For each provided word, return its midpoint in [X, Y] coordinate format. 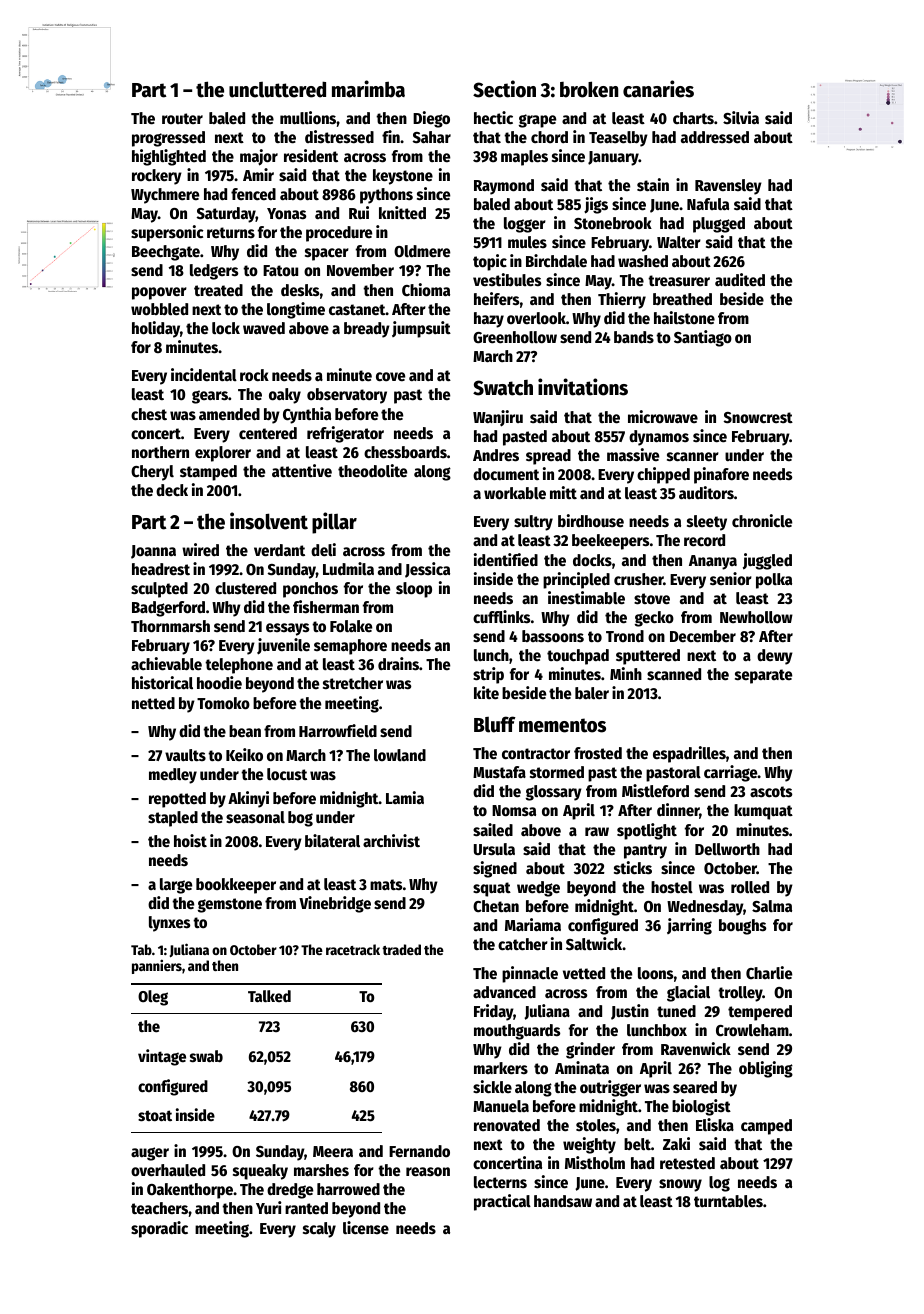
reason [428, 1172]
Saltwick [594, 944]
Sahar [432, 137]
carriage [731, 773]
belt [637, 1144]
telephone [239, 666]
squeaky [260, 1172]
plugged [719, 225]
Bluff [495, 724]
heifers [496, 299]
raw [597, 831]
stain [653, 185]
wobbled [159, 309]
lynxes [169, 924]
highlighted [169, 157]
